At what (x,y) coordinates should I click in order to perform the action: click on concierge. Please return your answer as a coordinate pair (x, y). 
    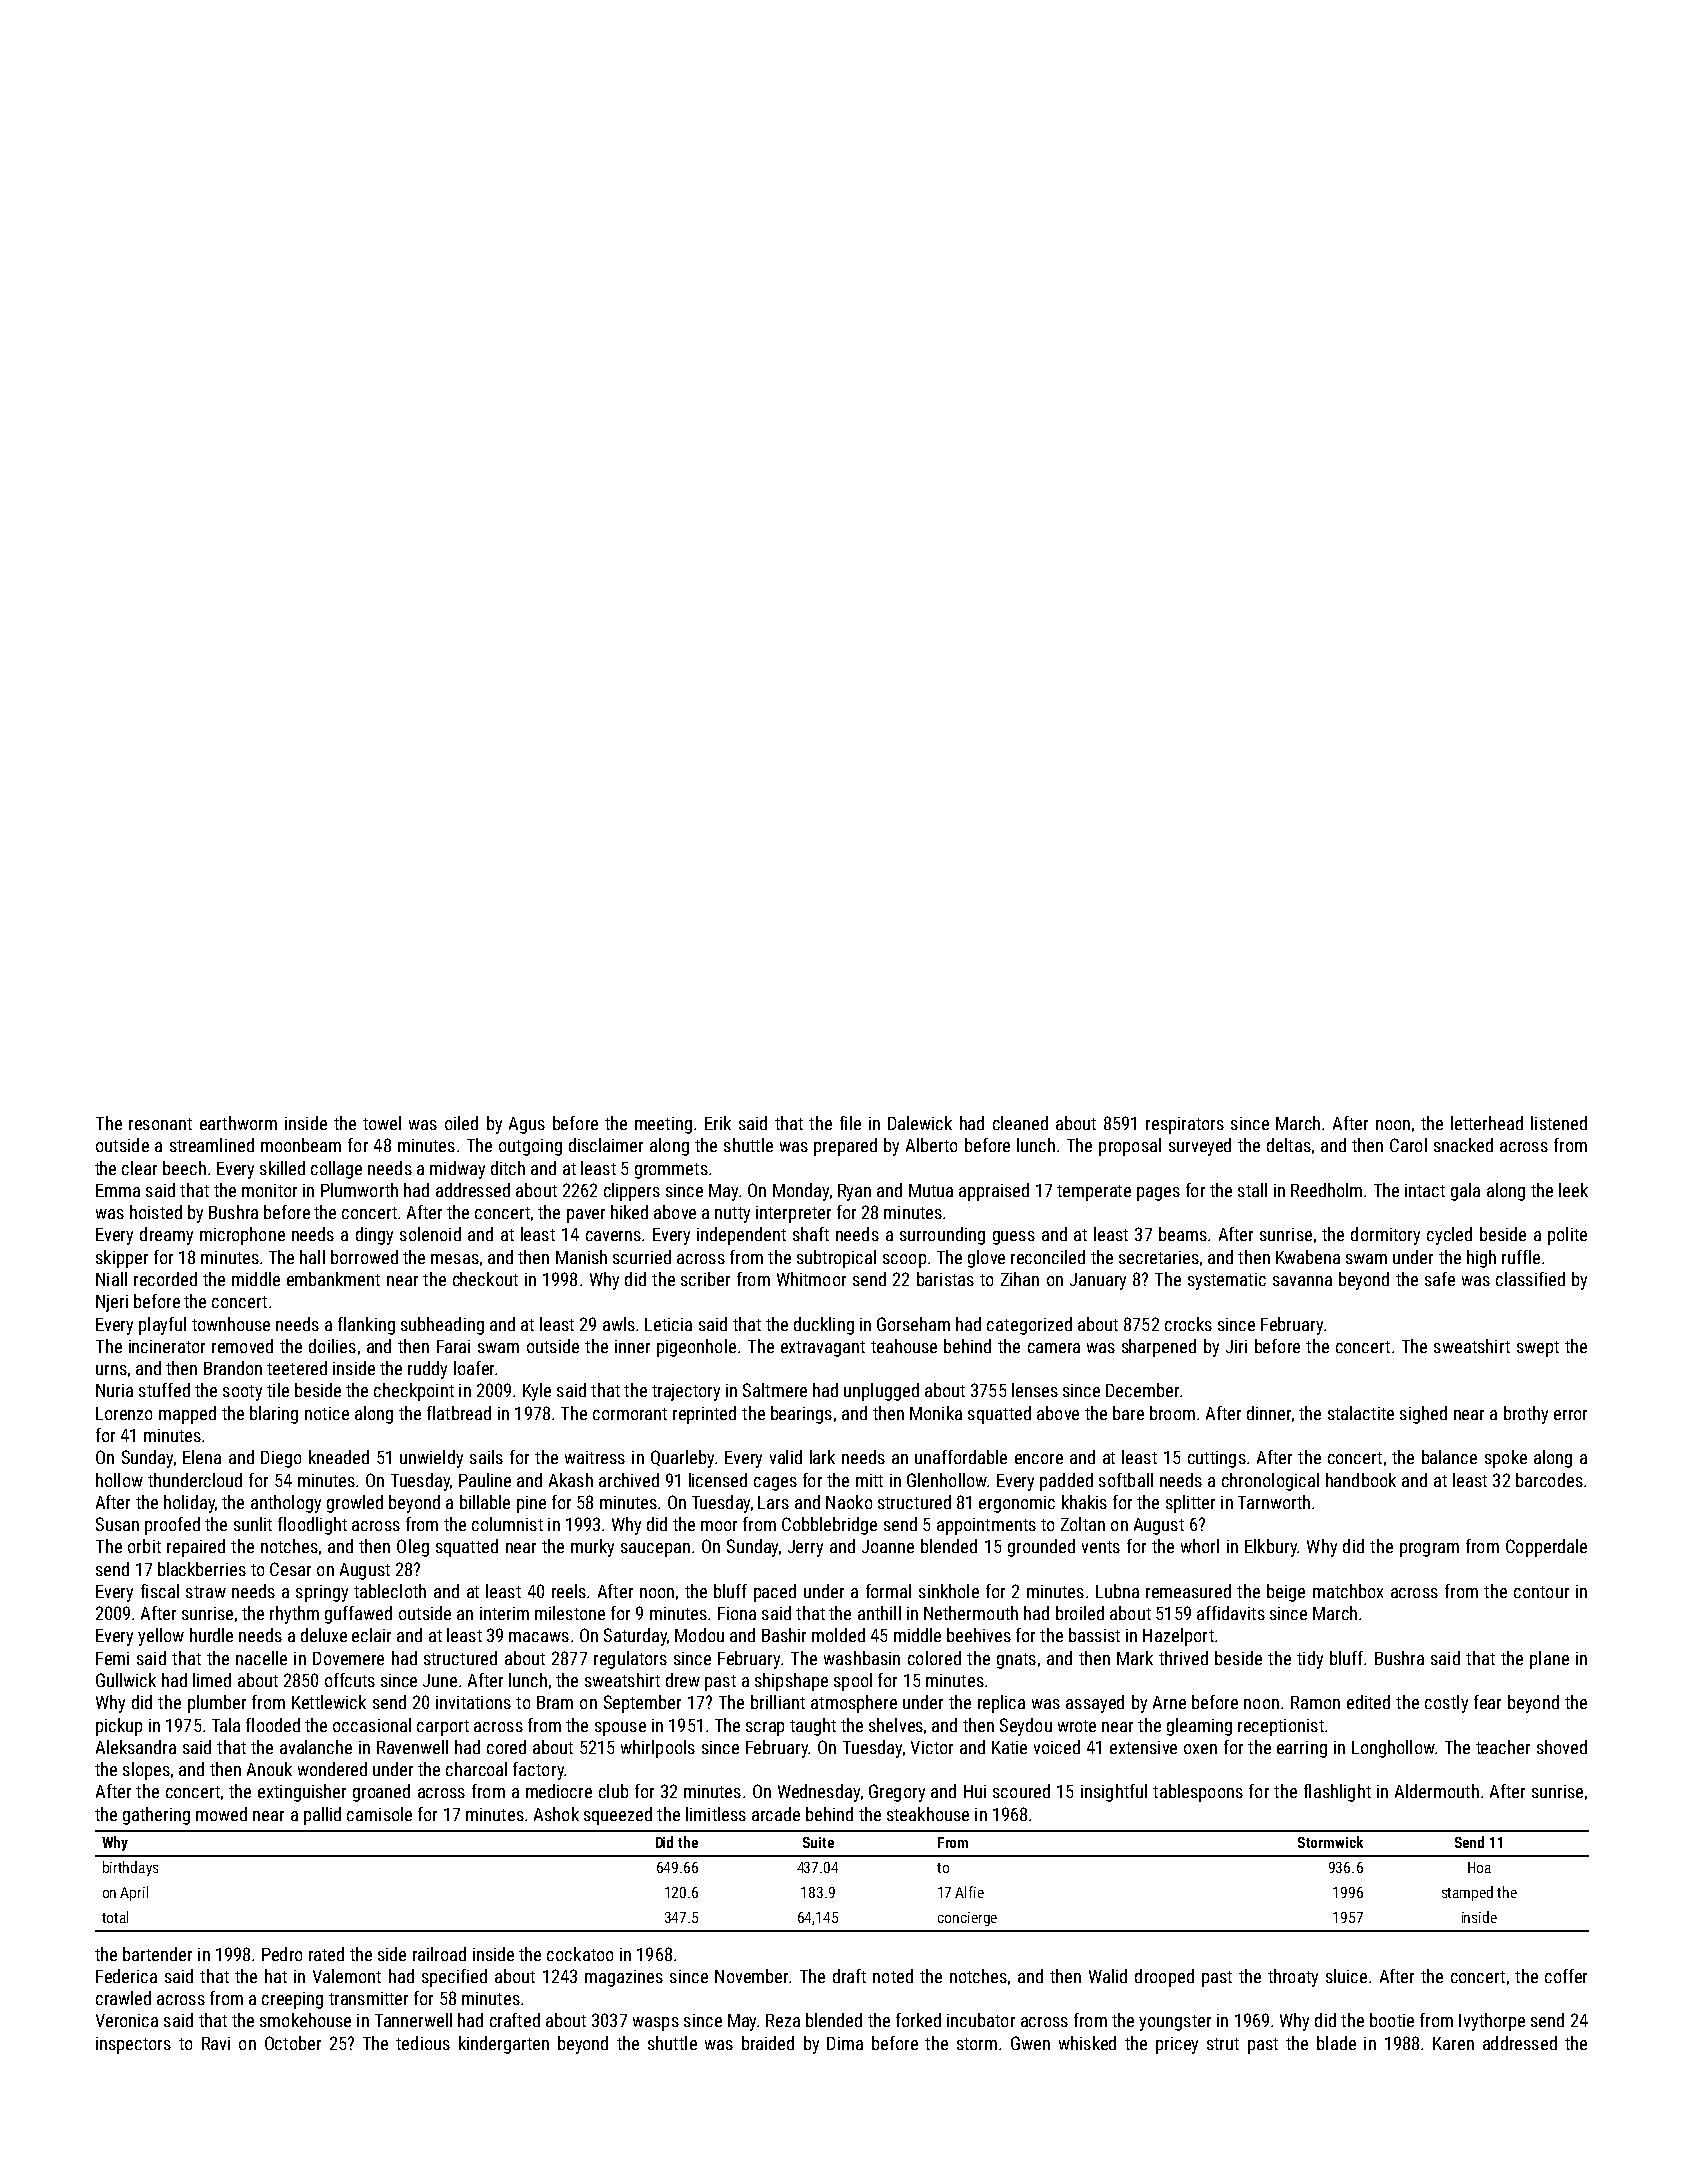
    Looking at the image, I should click on (967, 1919).
